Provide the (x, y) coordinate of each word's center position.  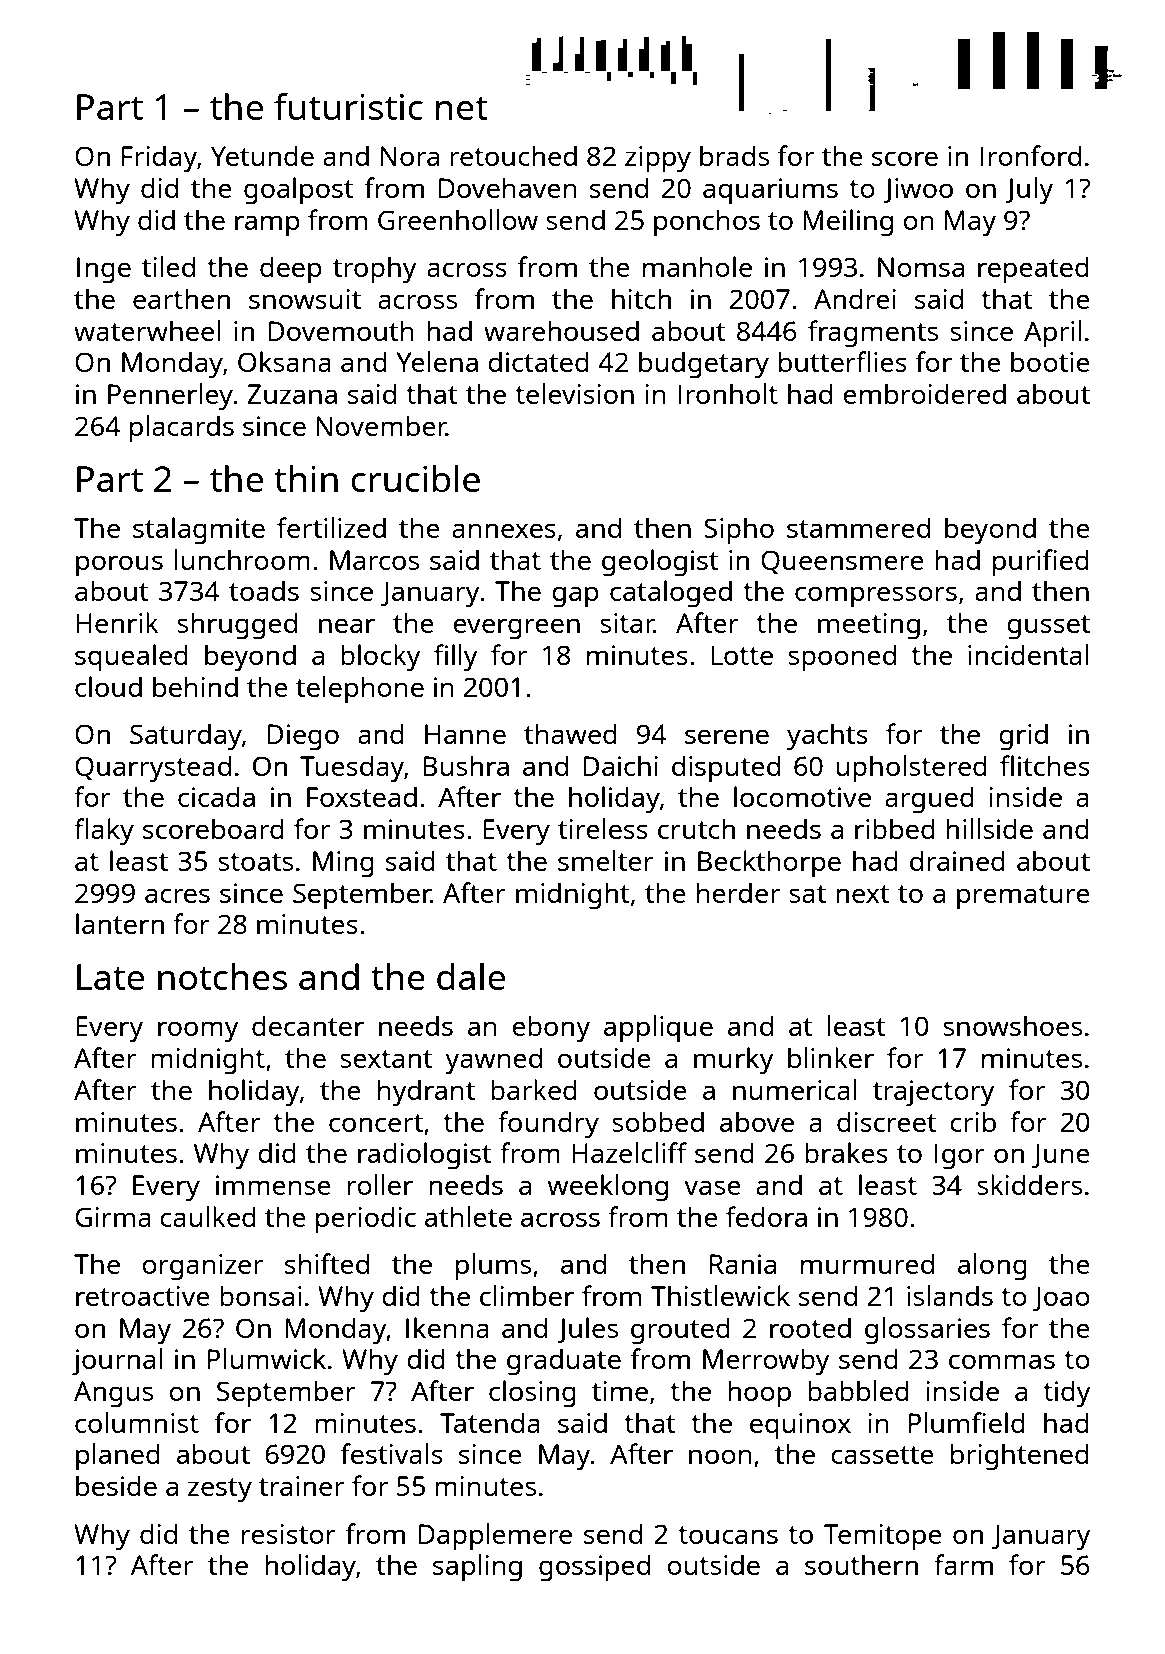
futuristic (348, 106)
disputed (726, 769)
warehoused (561, 330)
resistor (289, 1534)
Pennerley (170, 397)
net (462, 108)
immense (273, 1185)
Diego (303, 737)
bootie (1050, 361)
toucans (728, 1535)
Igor (959, 1156)
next (863, 894)
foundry (548, 1125)
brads (734, 155)
